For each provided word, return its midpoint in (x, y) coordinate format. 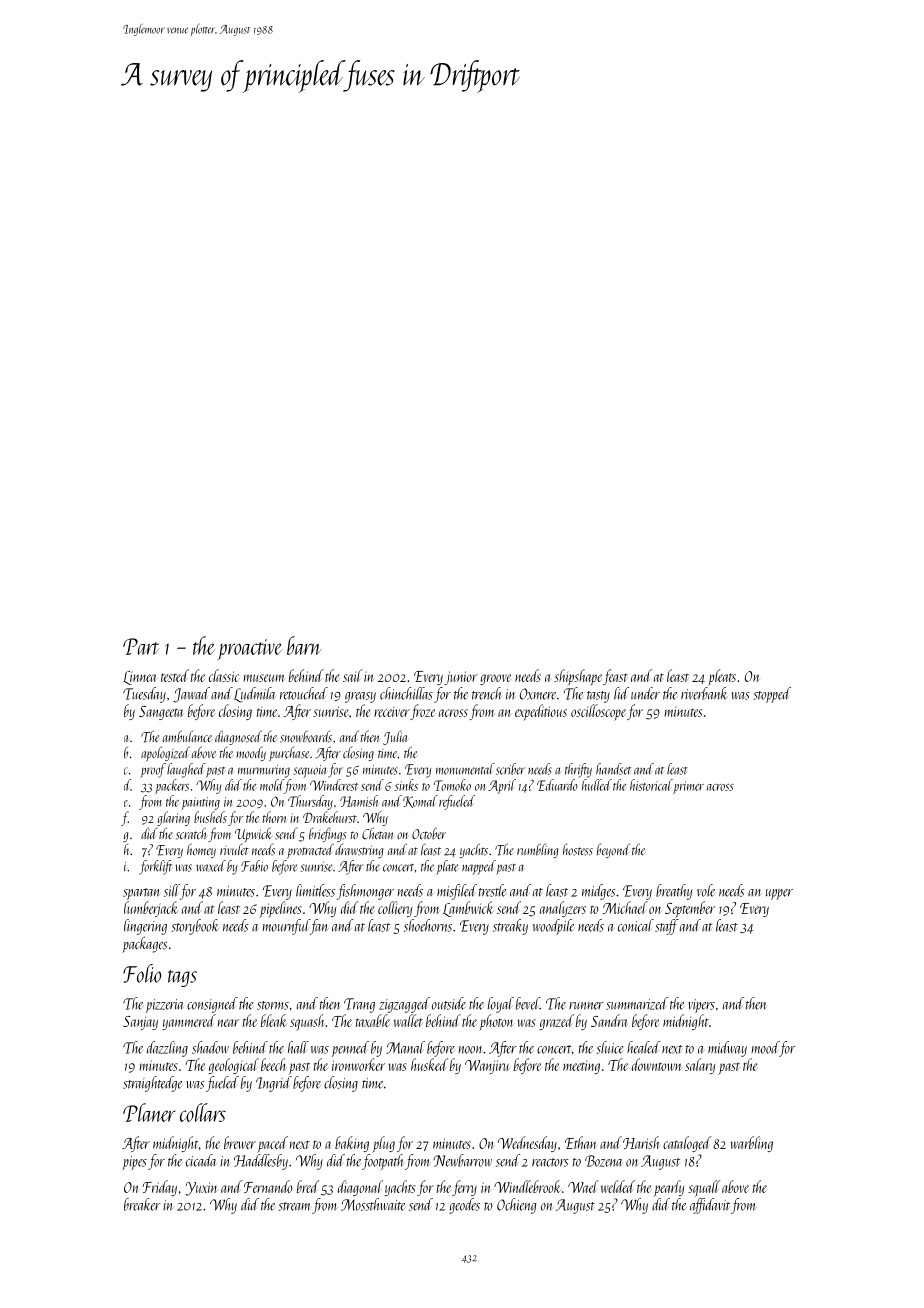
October (429, 833)
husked (429, 1064)
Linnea (140, 678)
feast (615, 677)
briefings (328, 834)
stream (294, 1206)
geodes (464, 1206)
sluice (610, 1047)
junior (461, 678)
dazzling (167, 1049)
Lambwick (468, 909)
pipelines (280, 909)
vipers (701, 1006)
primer (688, 787)
